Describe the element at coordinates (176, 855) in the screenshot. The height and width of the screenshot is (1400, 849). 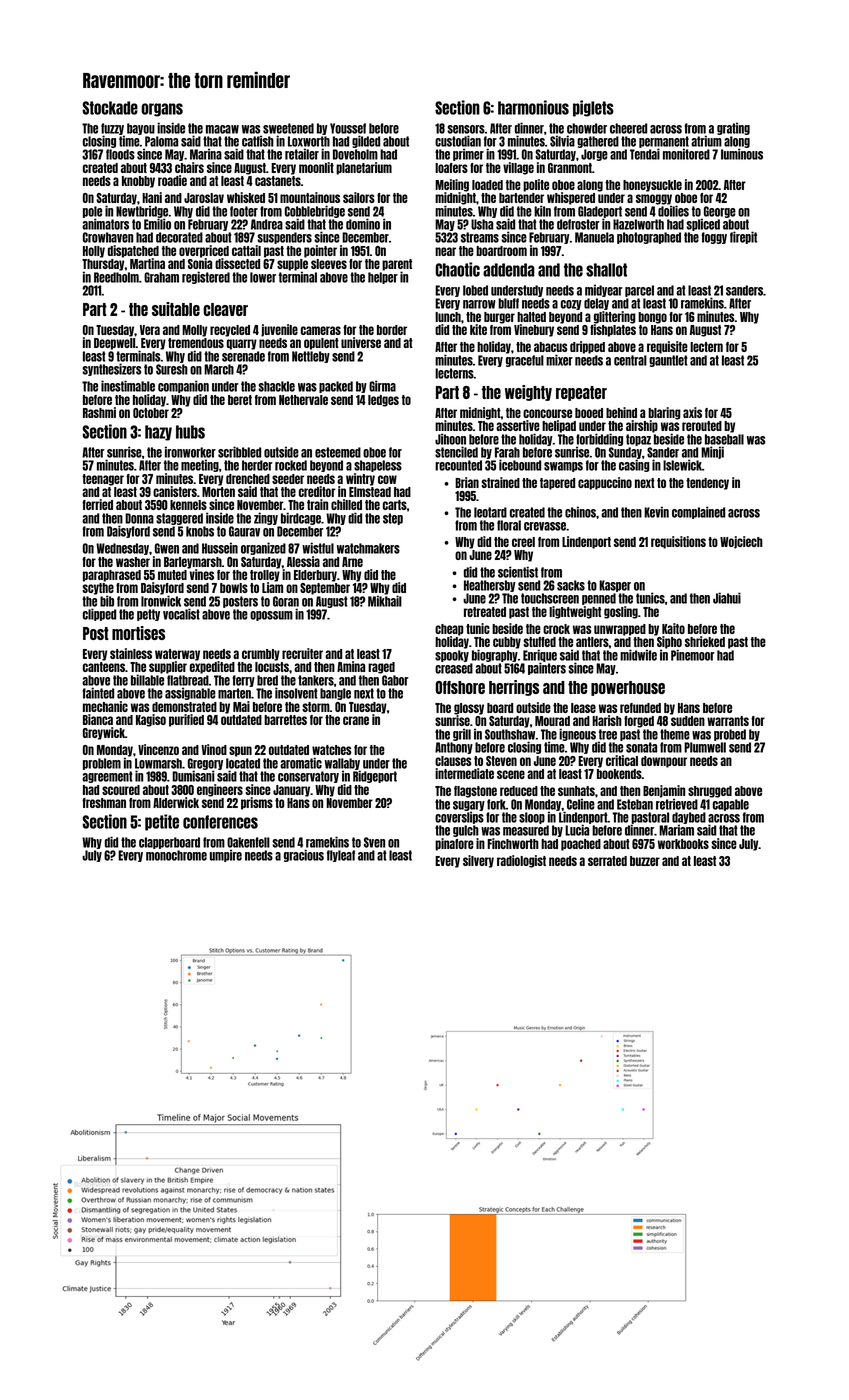
I see `monochrome` at that location.
